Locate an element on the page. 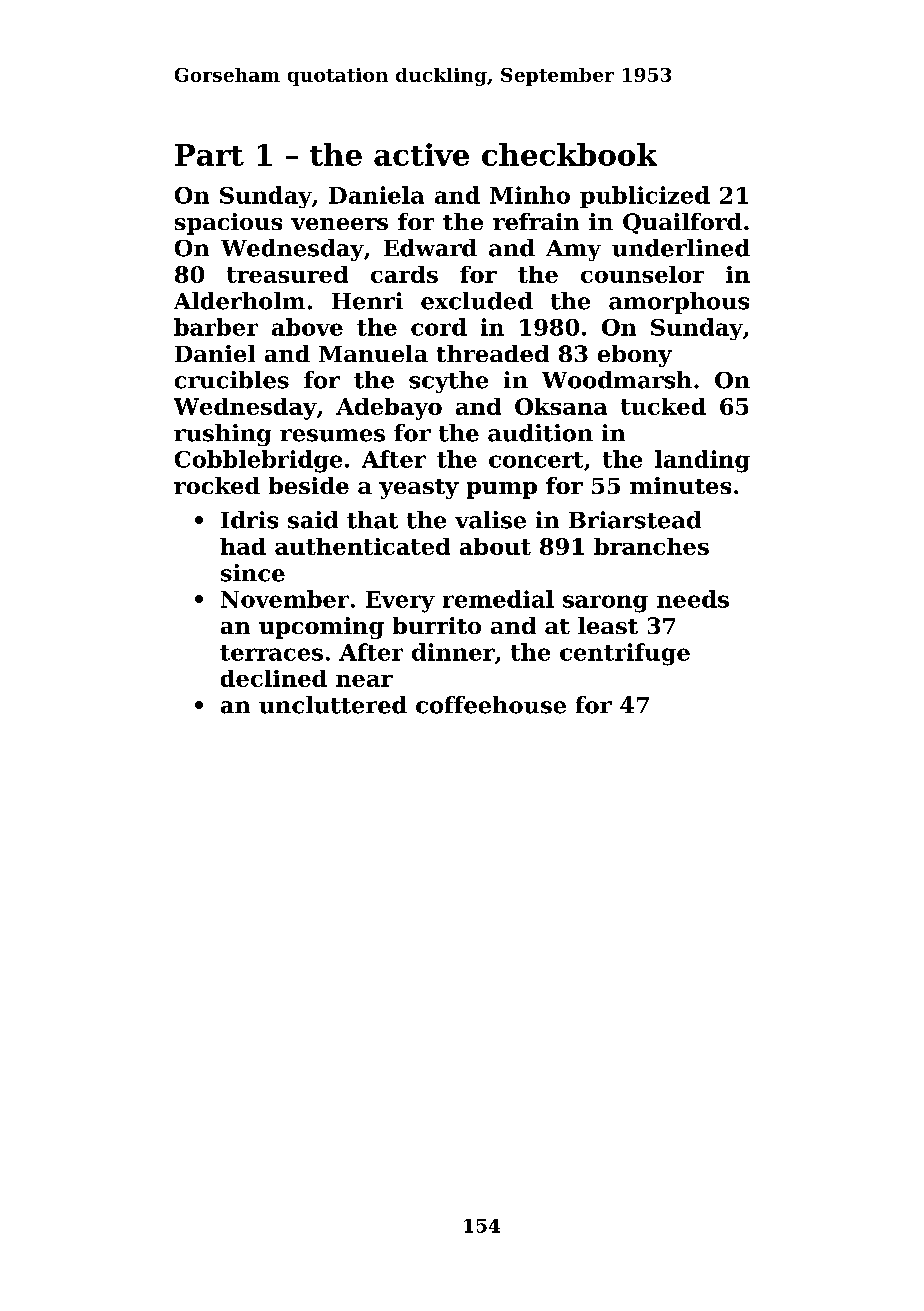  about is located at coordinates (495, 546).
